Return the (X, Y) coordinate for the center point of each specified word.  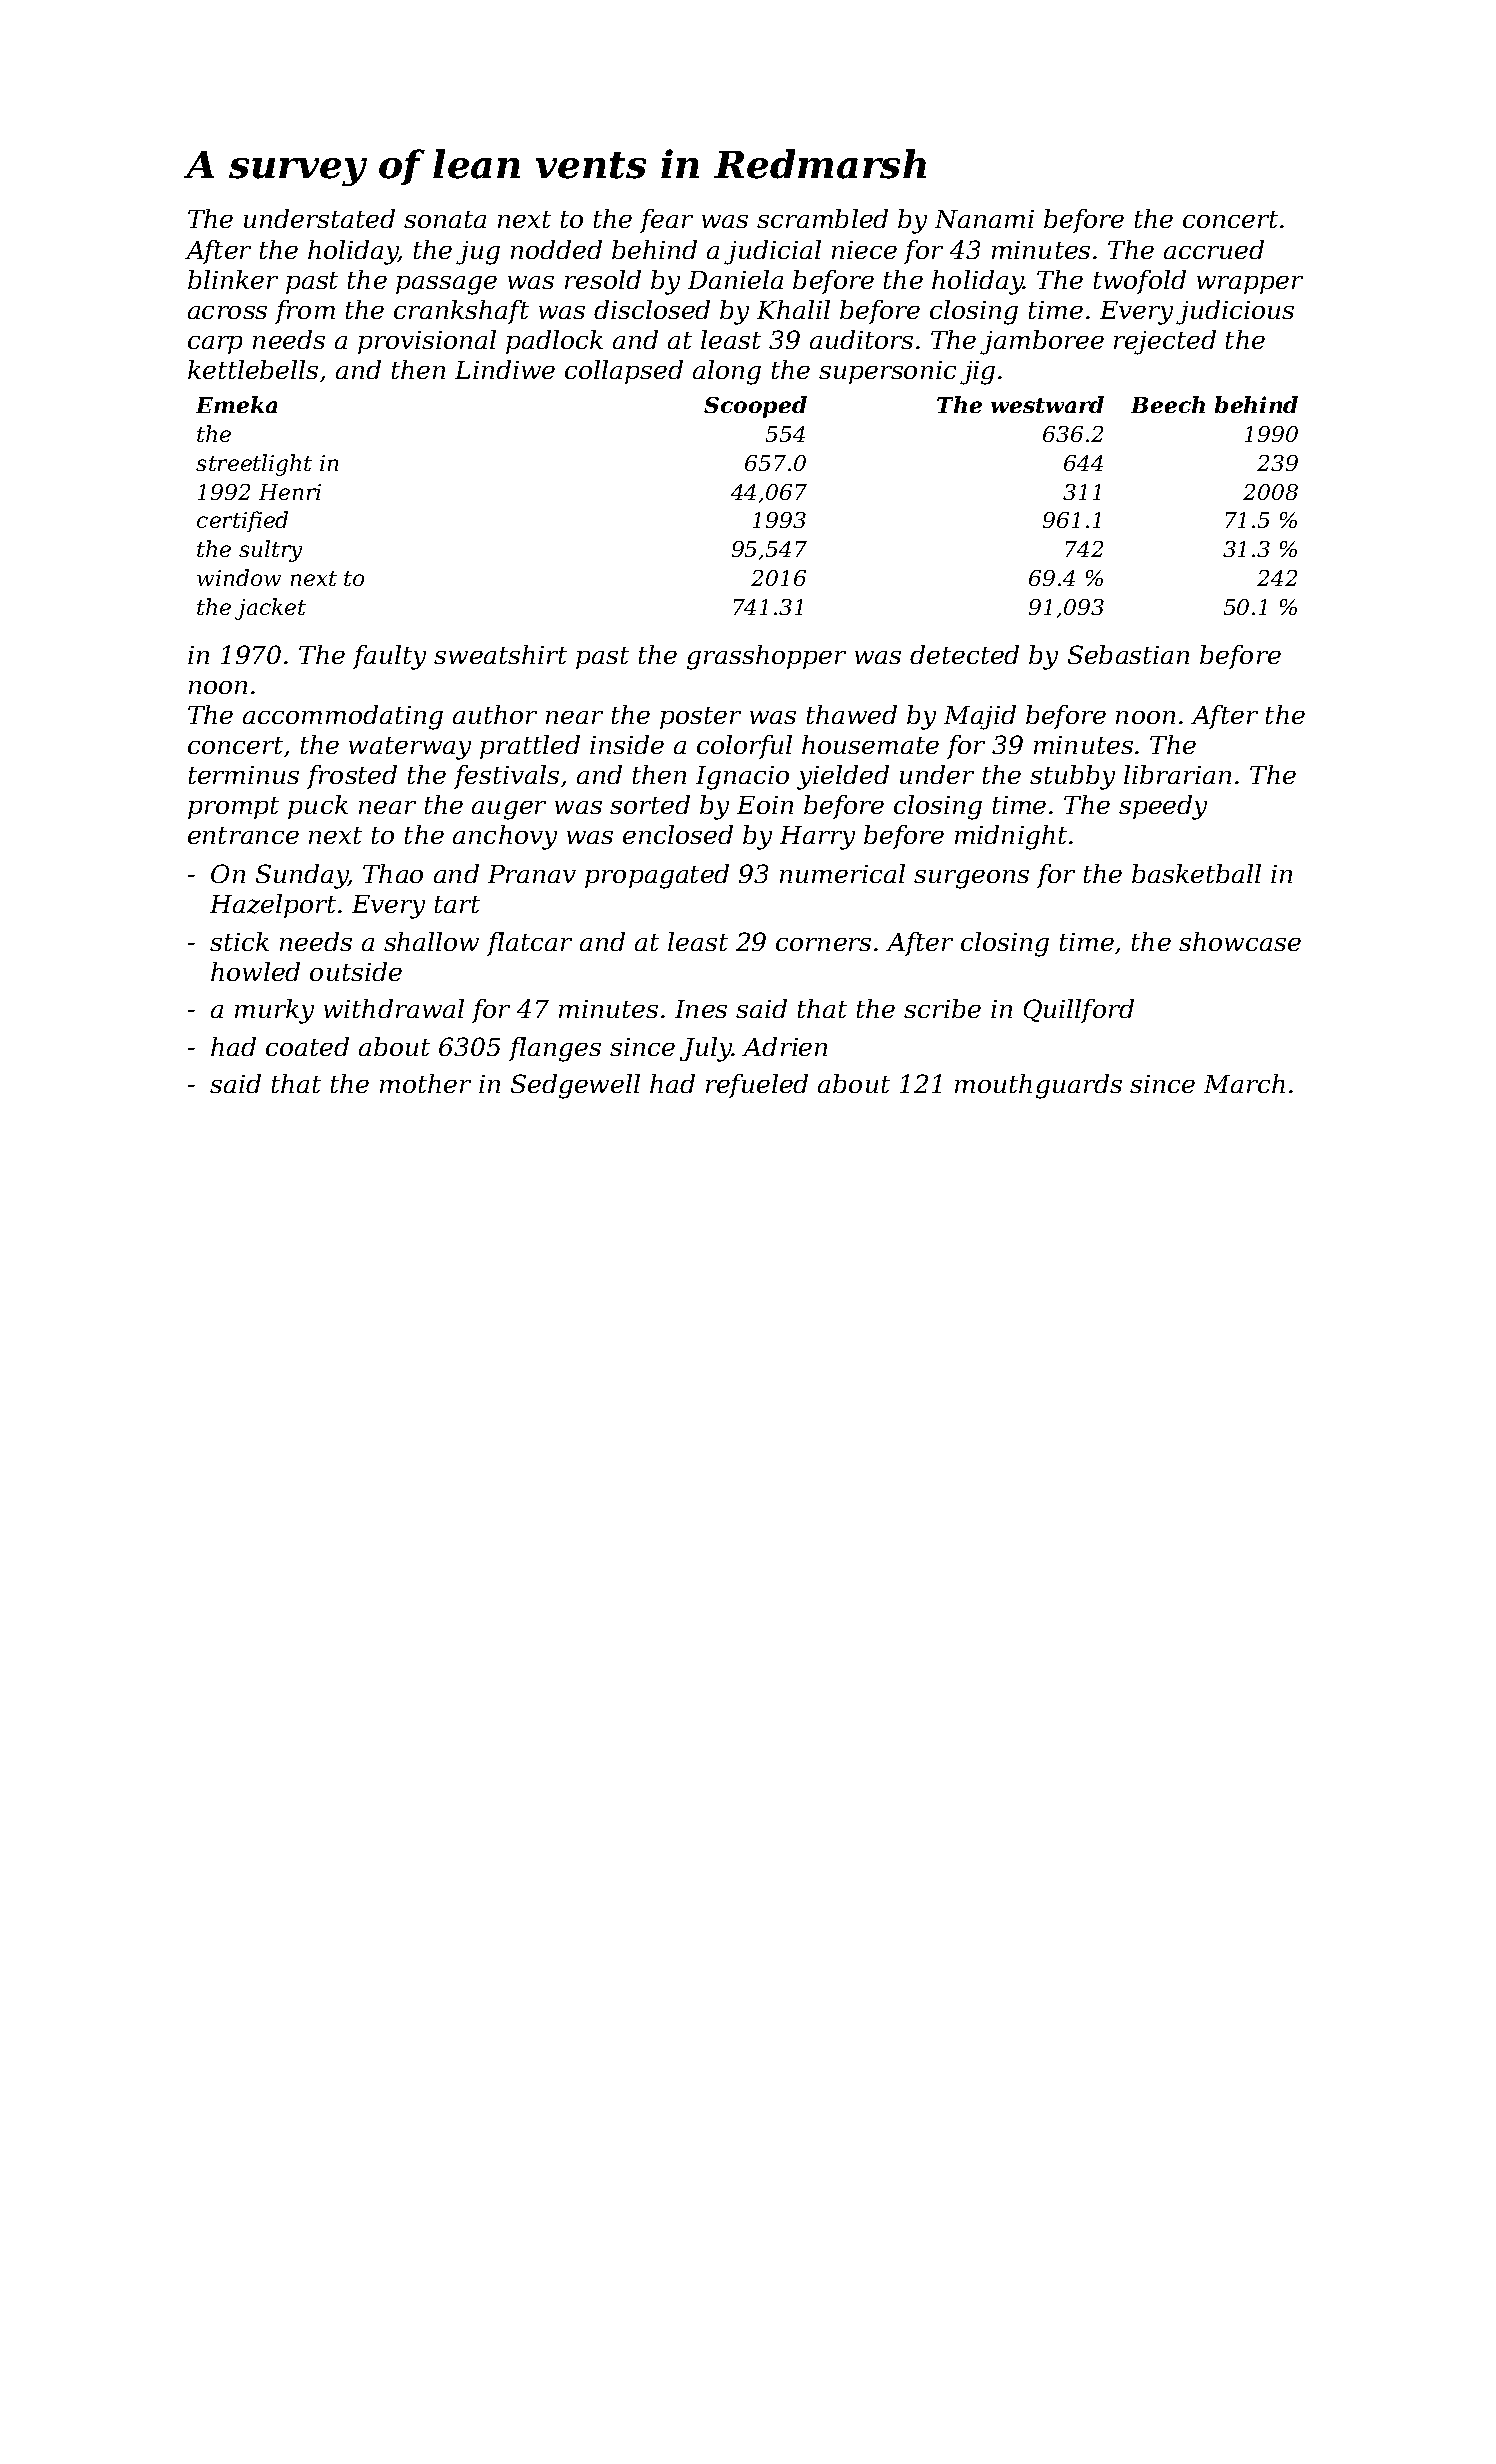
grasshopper (766, 657)
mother (425, 1083)
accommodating (343, 717)
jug (478, 253)
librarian (1177, 774)
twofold (1140, 282)
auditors (861, 339)
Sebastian (1128, 654)
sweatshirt (500, 654)
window (239, 577)
